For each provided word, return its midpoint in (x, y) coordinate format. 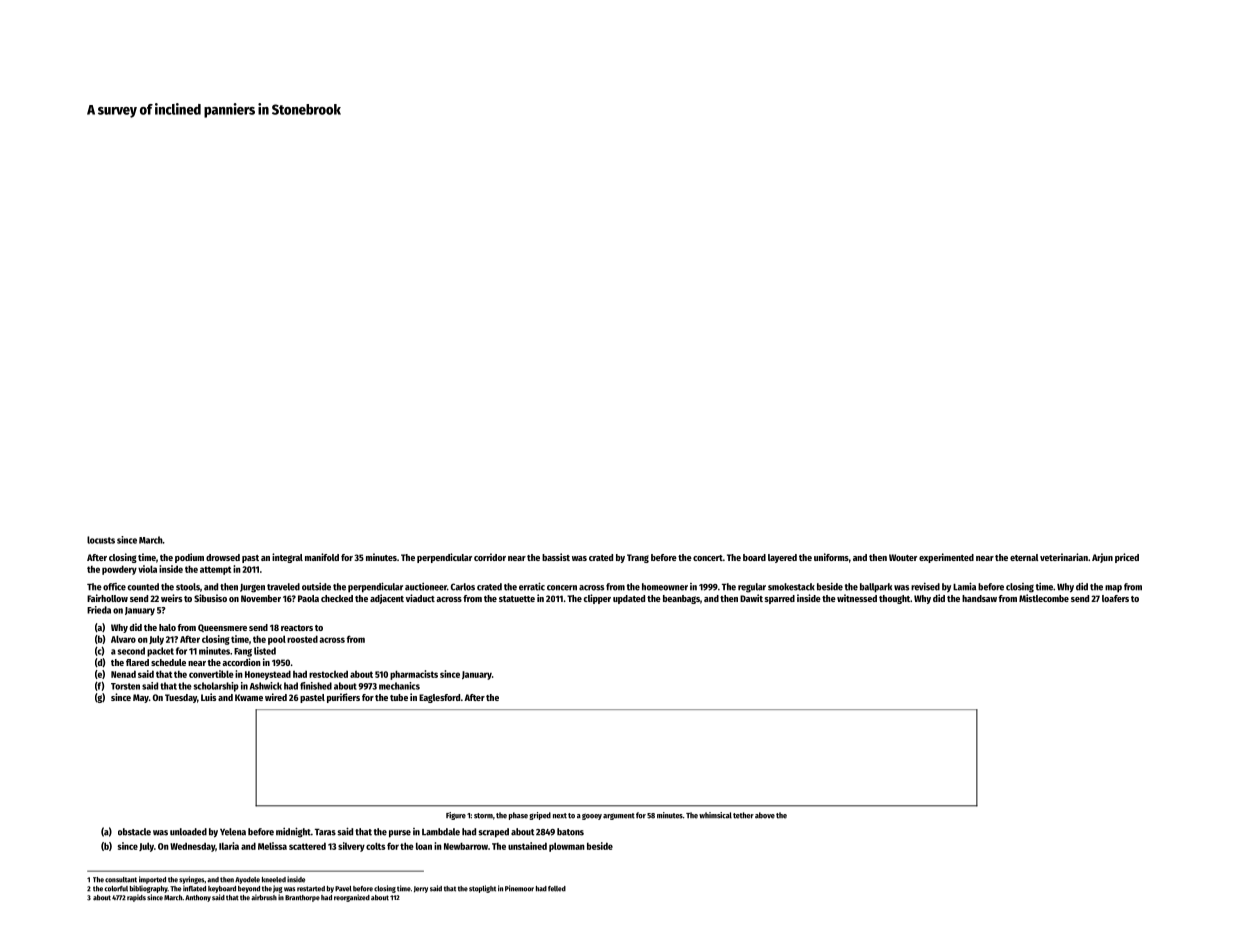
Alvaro (123, 639)
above (765, 815)
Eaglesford (439, 698)
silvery (351, 847)
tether (743, 815)
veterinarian (1064, 557)
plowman (567, 847)
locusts (101, 540)
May (141, 698)
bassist (556, 557)
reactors (297, 628)
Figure (456, 816)
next (560, 816)
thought (894, 599)
